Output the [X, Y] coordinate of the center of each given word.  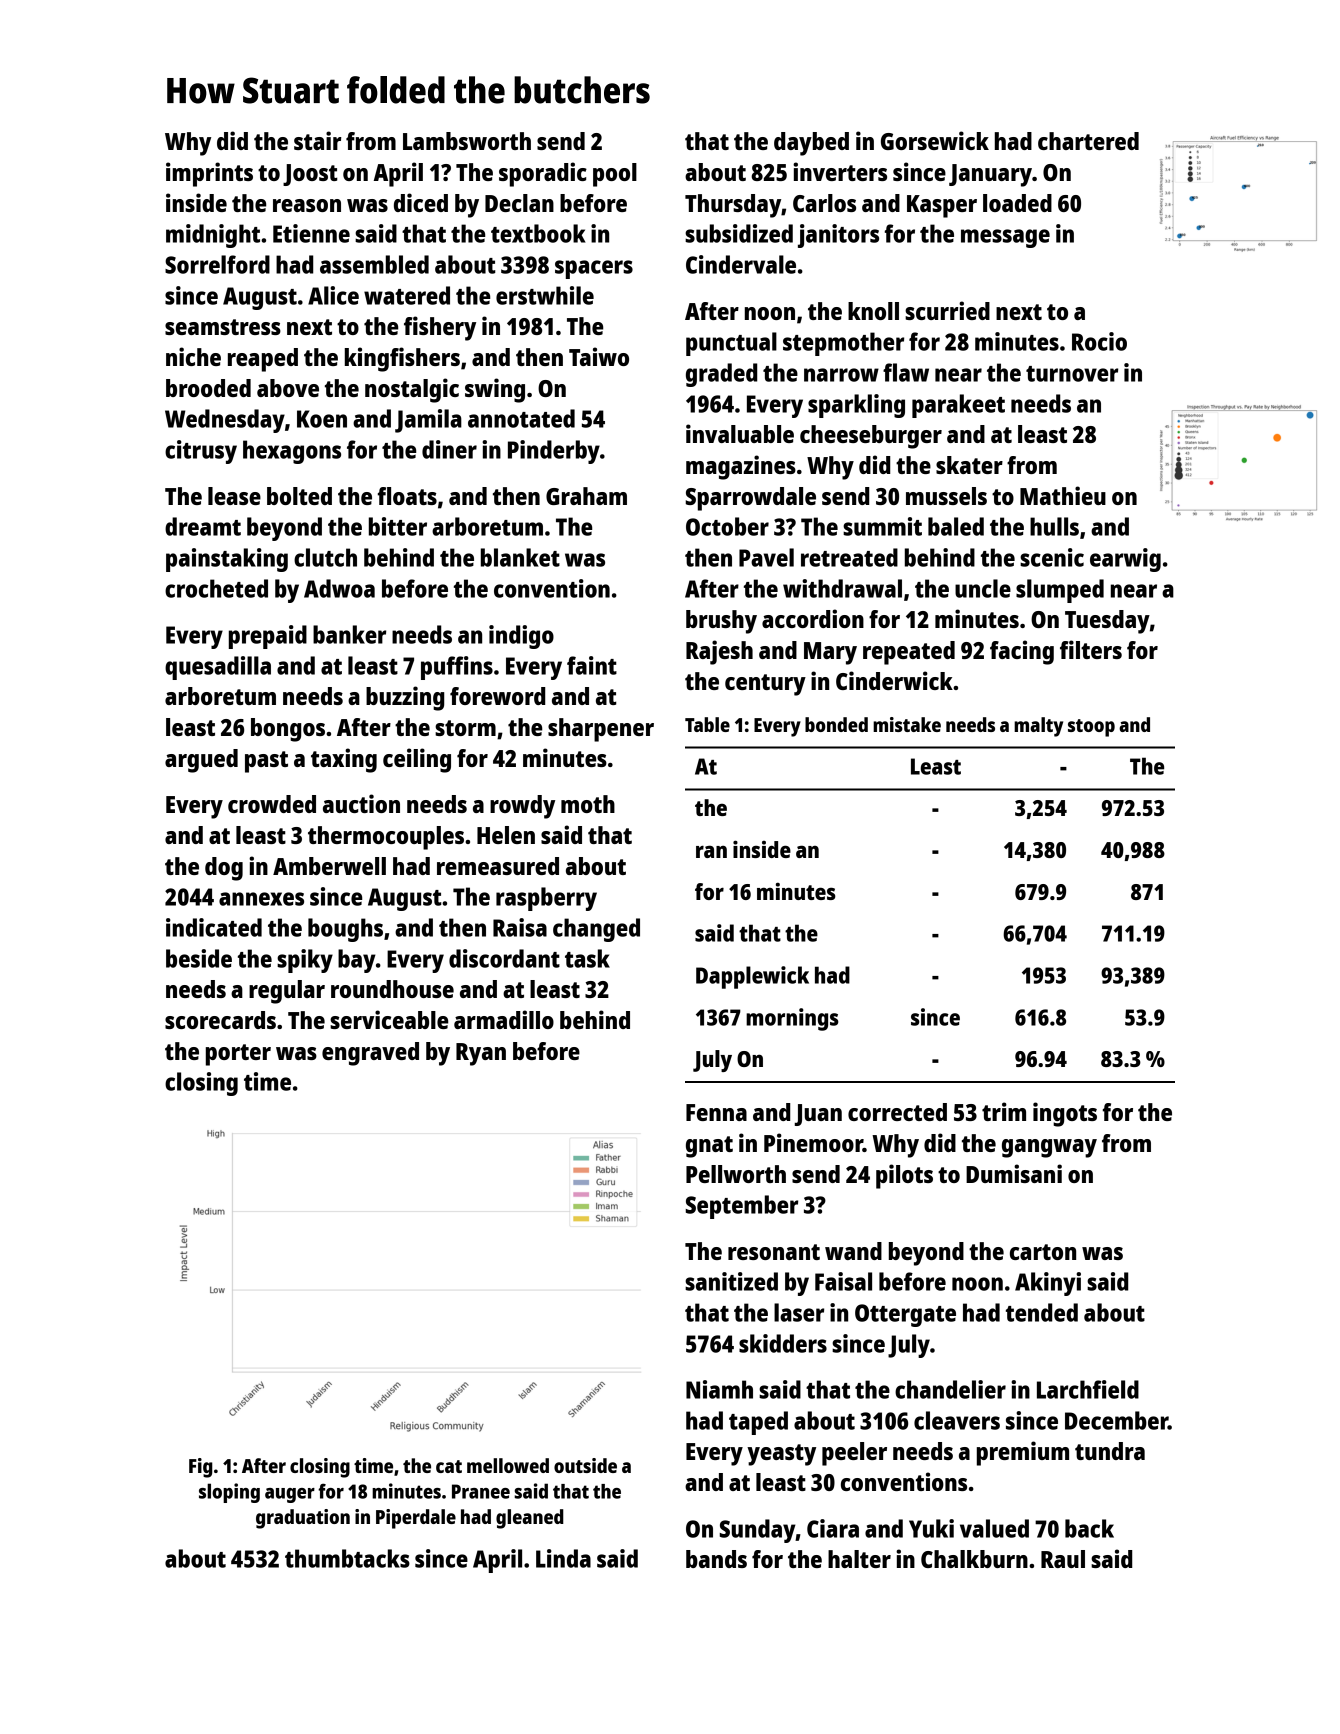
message [1005, 238]
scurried [947, 310]
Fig [201, 1468]
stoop [1091, 728]
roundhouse [392, 989]
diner [449, 449]
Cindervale [741, 264]
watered [407, 295]
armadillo [504, 1019]
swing [495, 390]
